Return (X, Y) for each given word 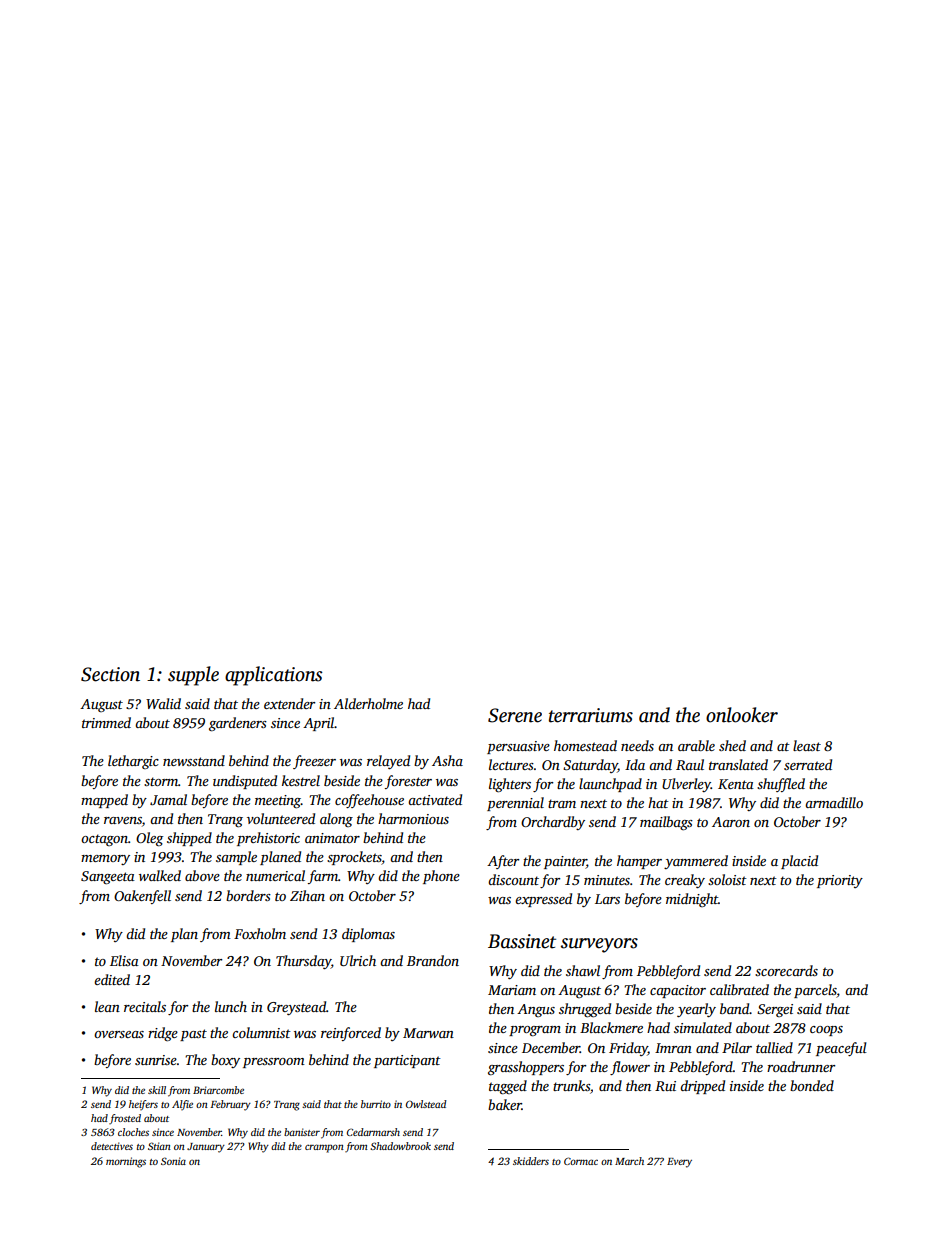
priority (840, 881)
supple (193, 676)
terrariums (591, 715)
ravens (123, 820)
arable (696, 745)
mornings (126, 1162)
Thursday (303, 962)
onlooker (742, 715)
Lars (607, 899)
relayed (388, 762)
